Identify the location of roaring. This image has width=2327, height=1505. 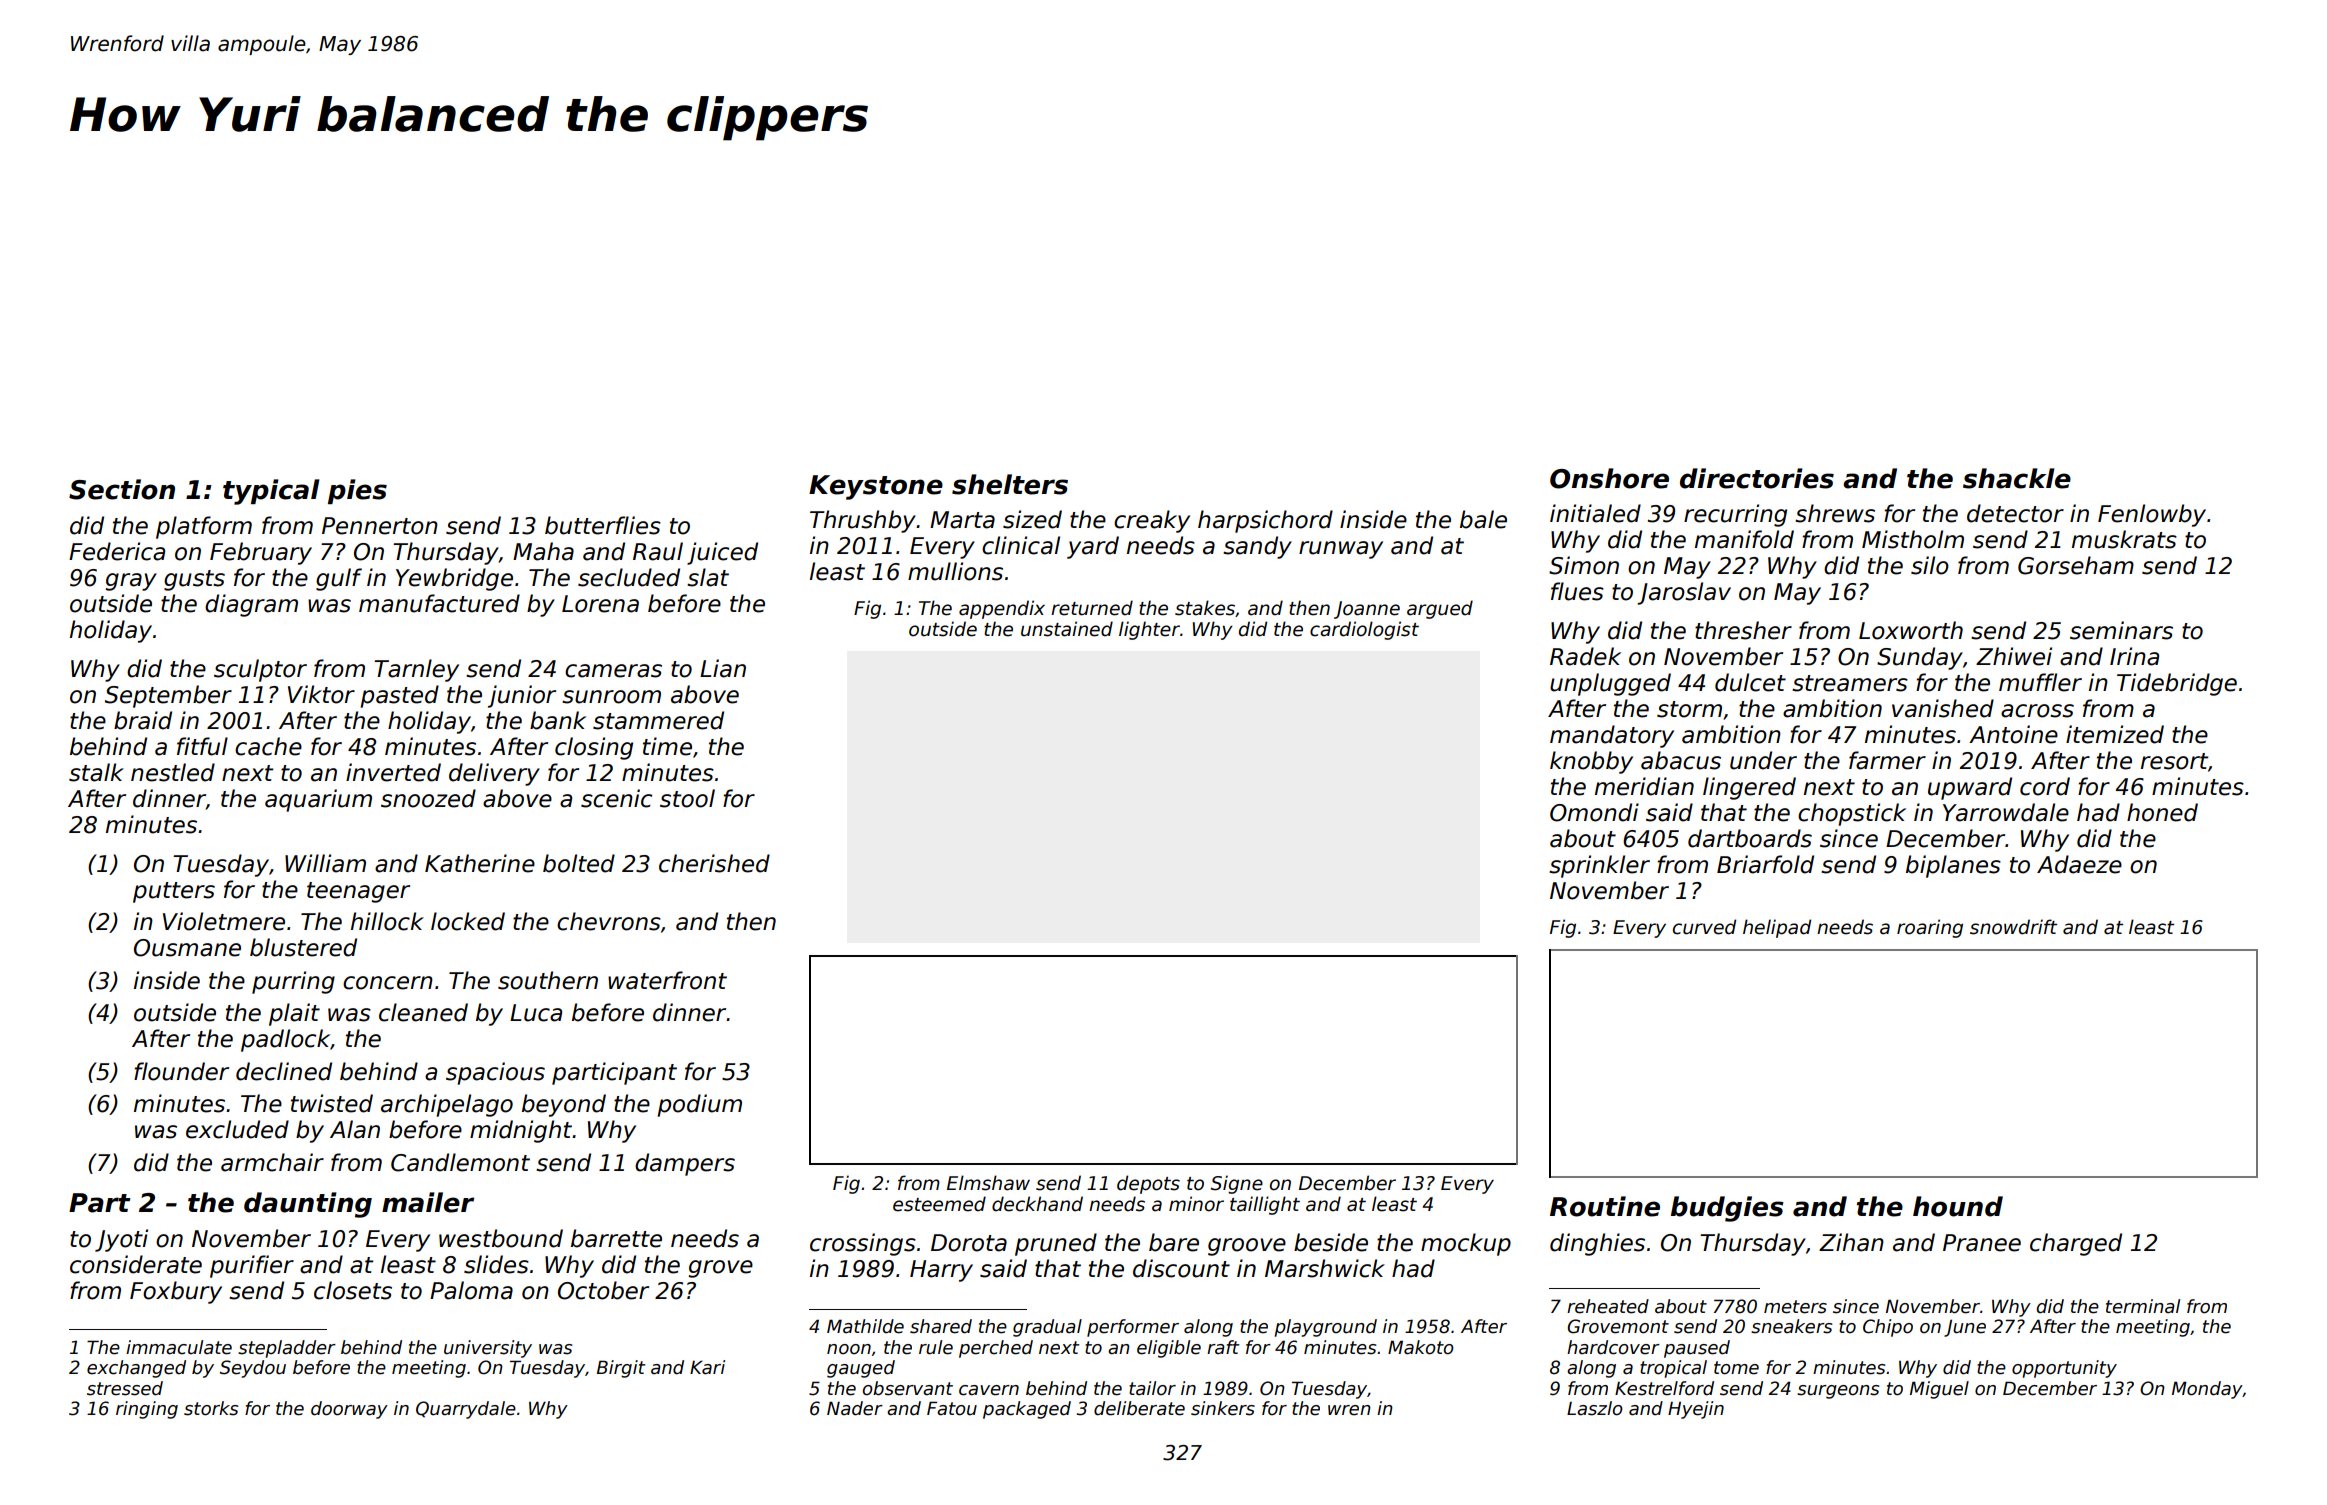
(1930, 928).
